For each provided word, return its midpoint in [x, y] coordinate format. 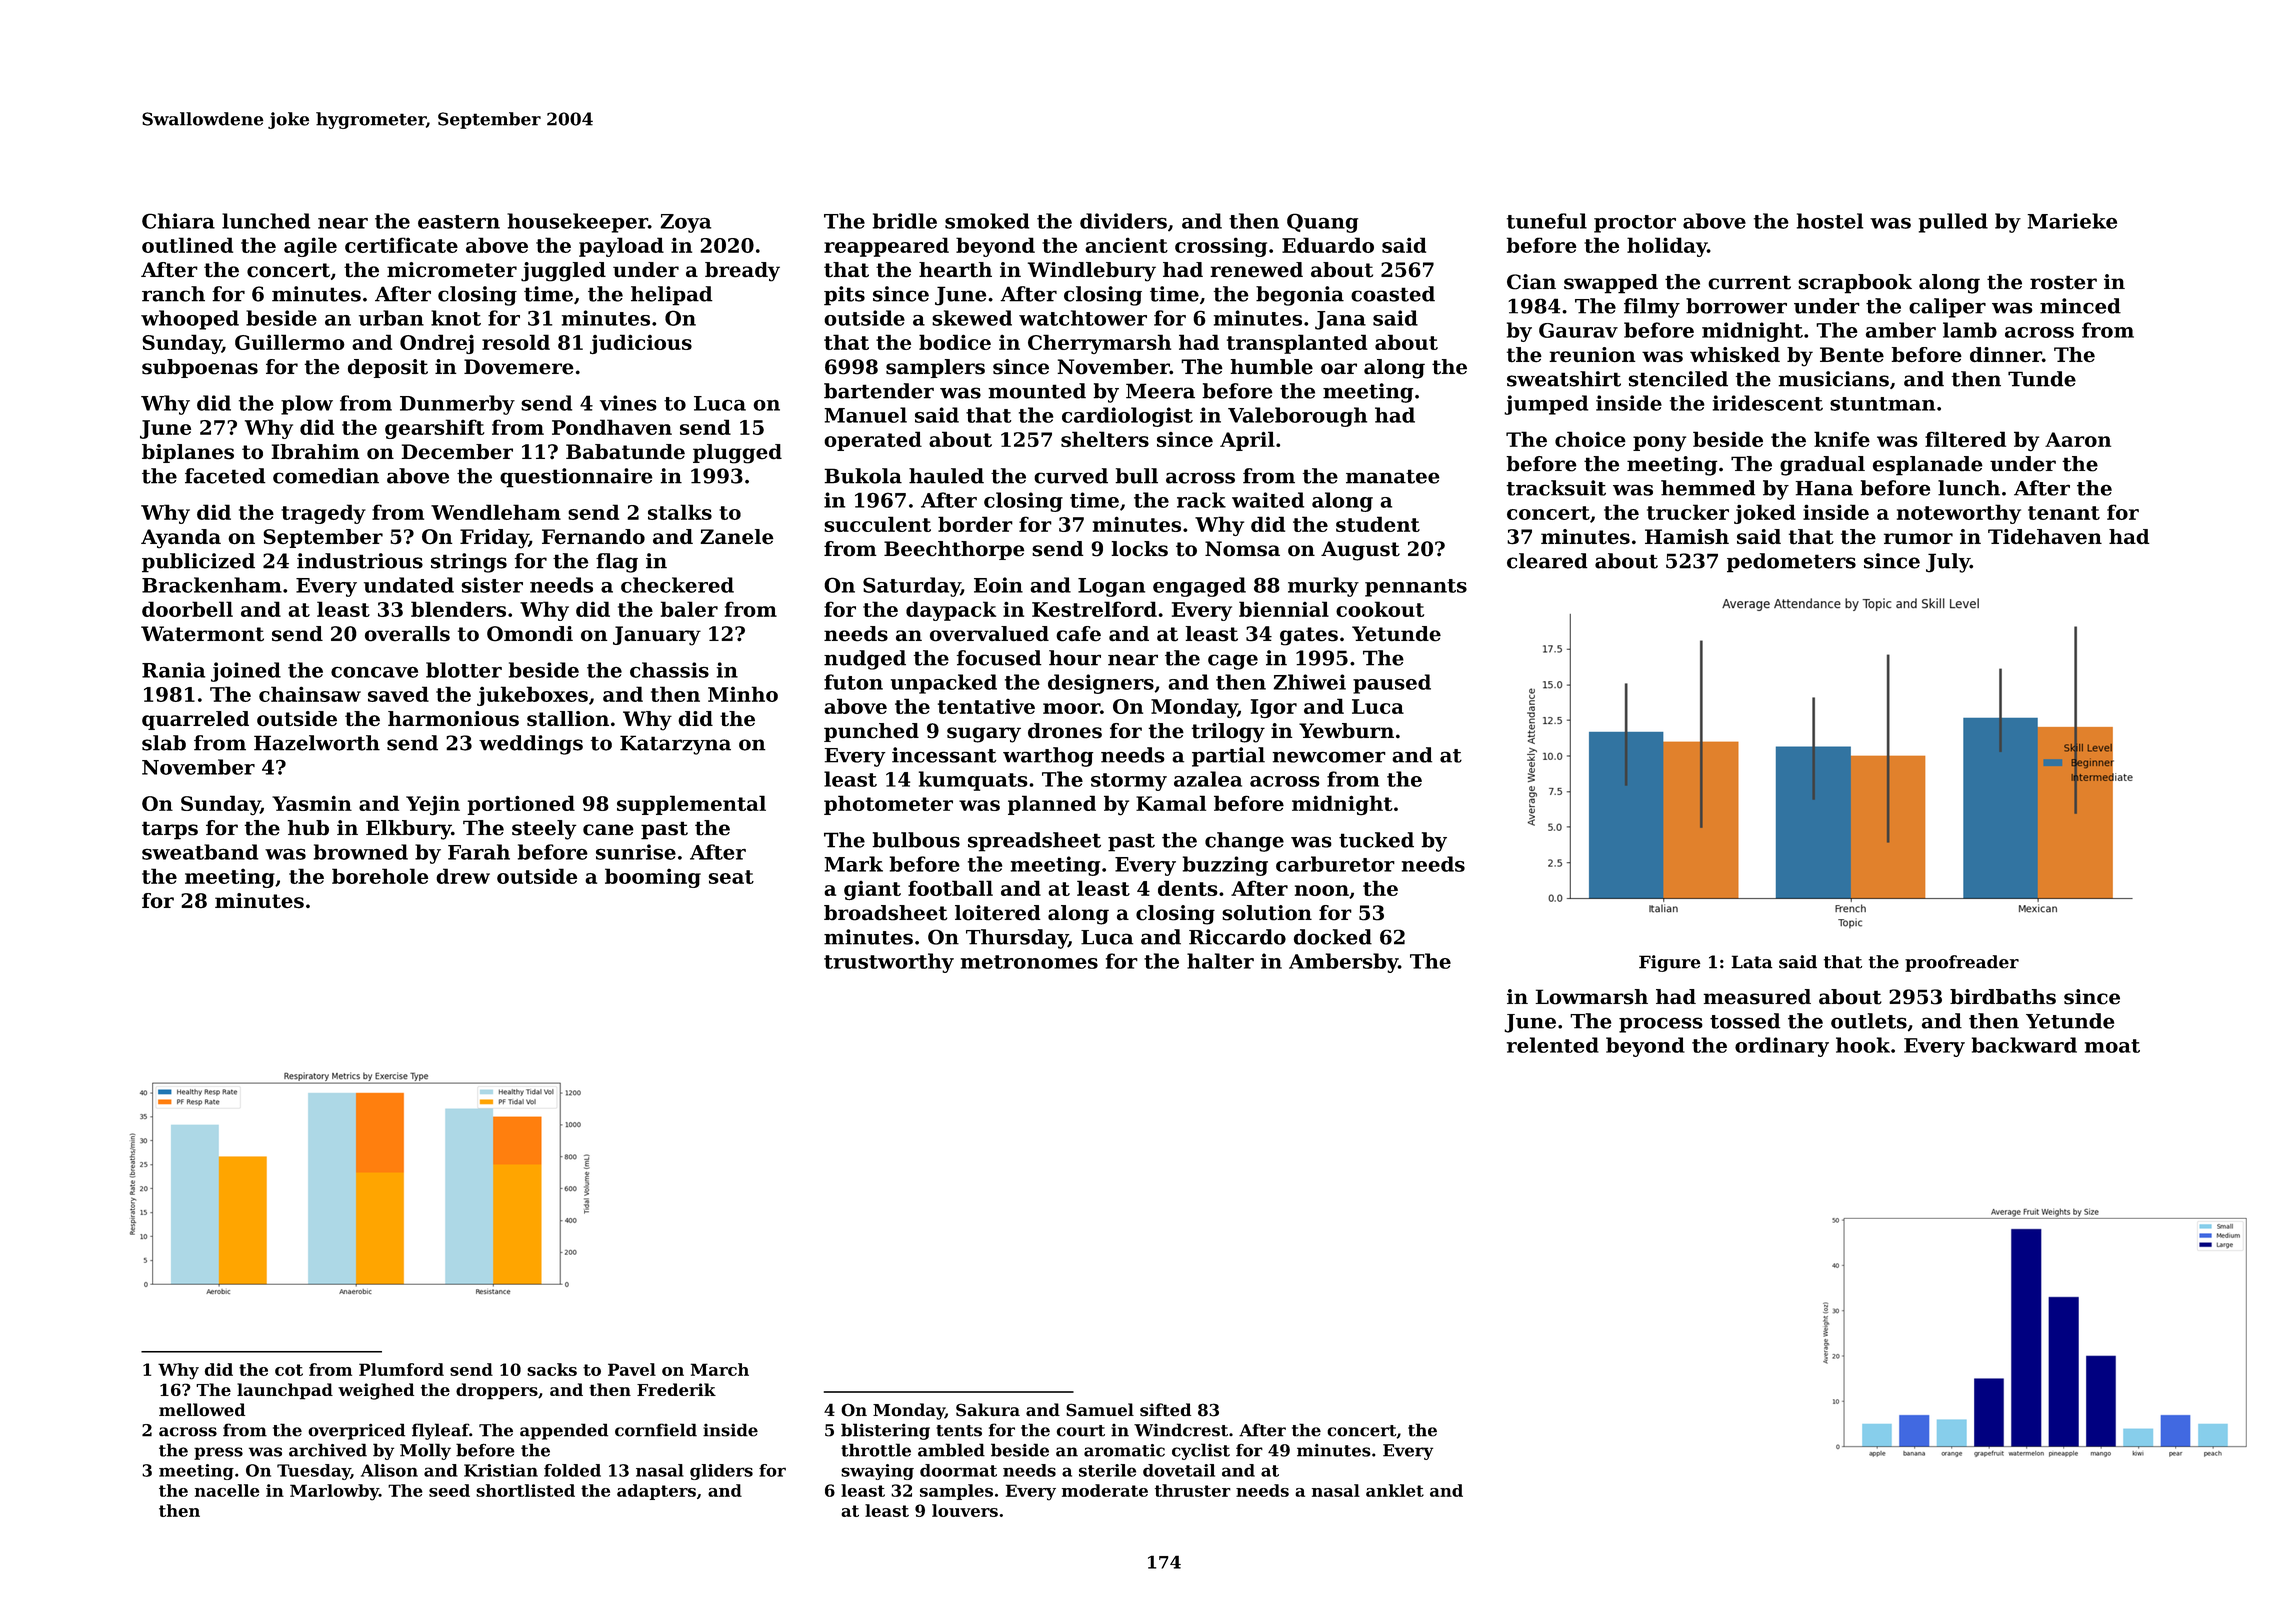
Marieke [2072, 221]
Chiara [178, 221]
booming [653, 878]
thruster [1193, 1490]
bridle [905, 221]
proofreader [1962, 963]
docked [1333, 937]
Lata [1752, 962]
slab [164, 743]
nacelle [227, 1490]
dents [1188, 888]
